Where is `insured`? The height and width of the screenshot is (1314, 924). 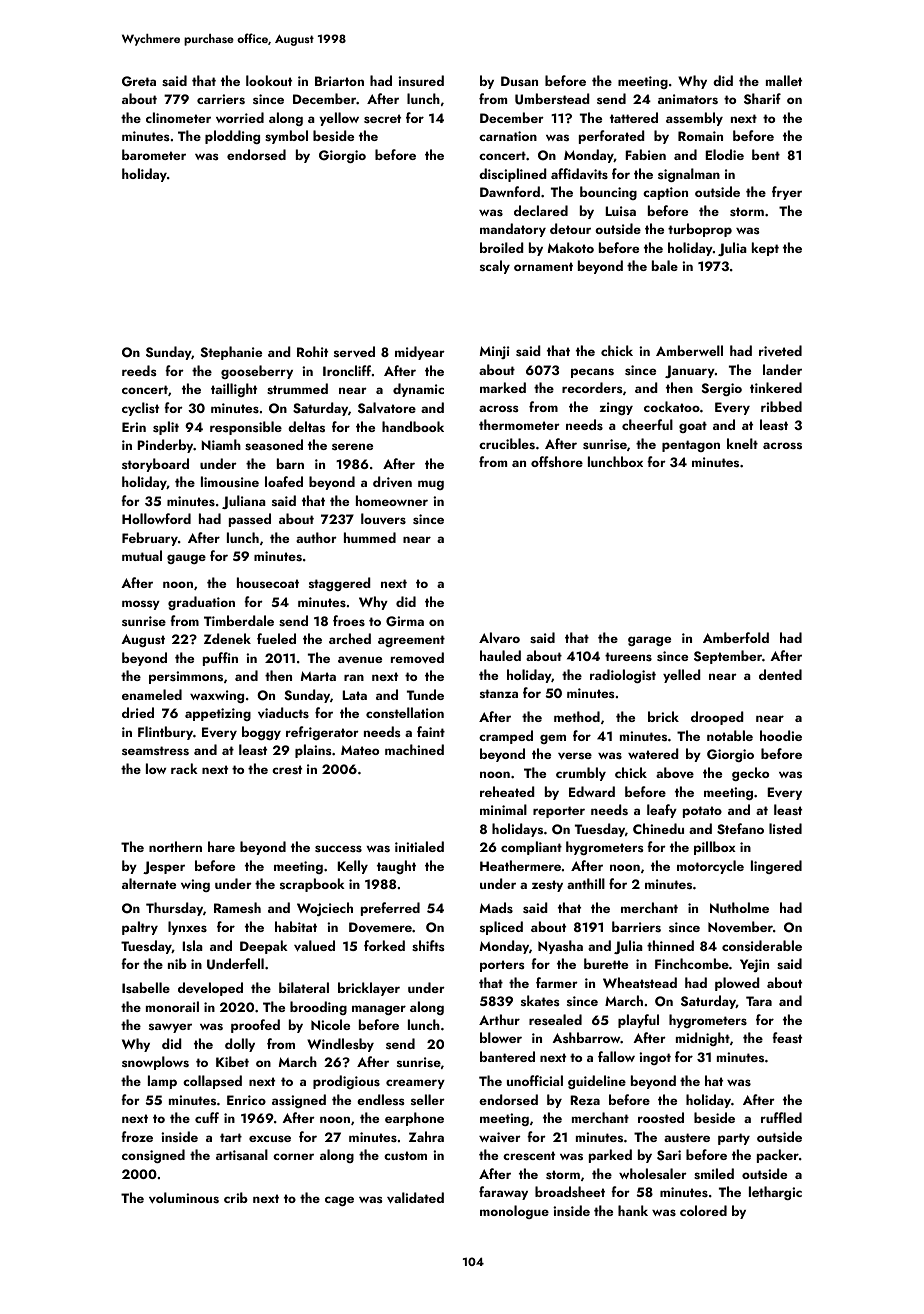
insured is located at coordinates (421, 80).
